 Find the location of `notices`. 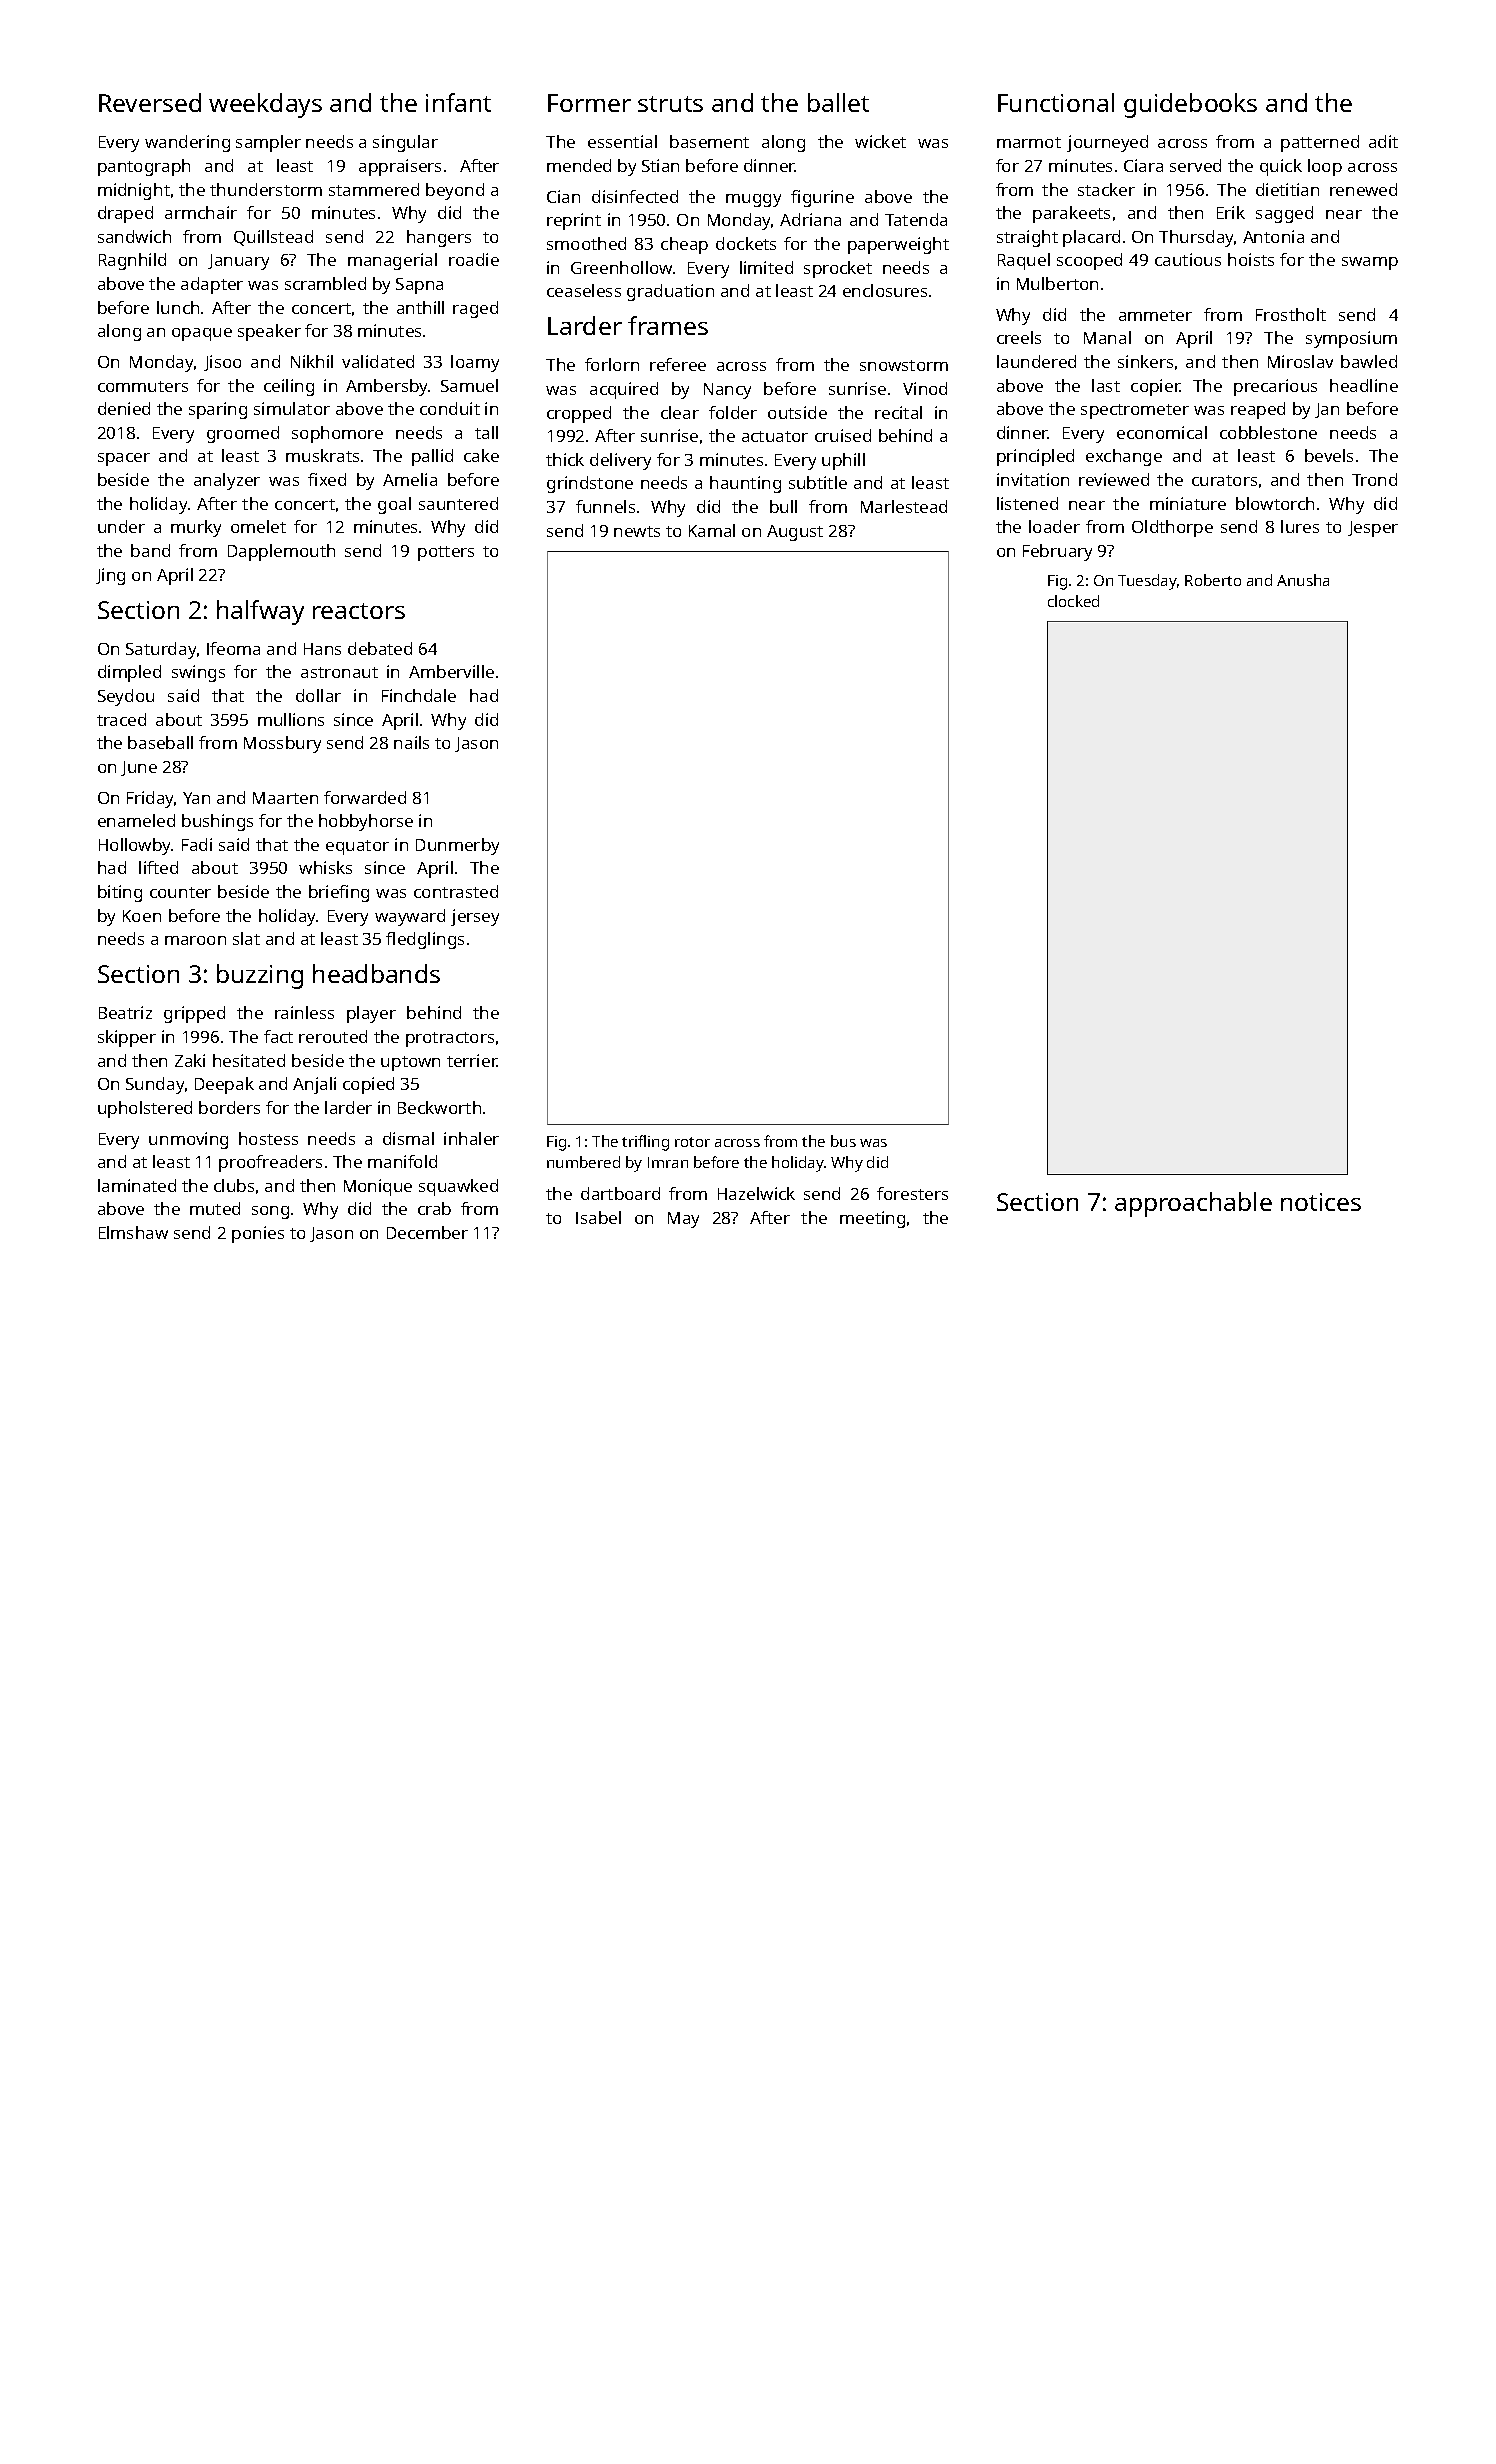

notices is located at coordinates (1321, 1202).
